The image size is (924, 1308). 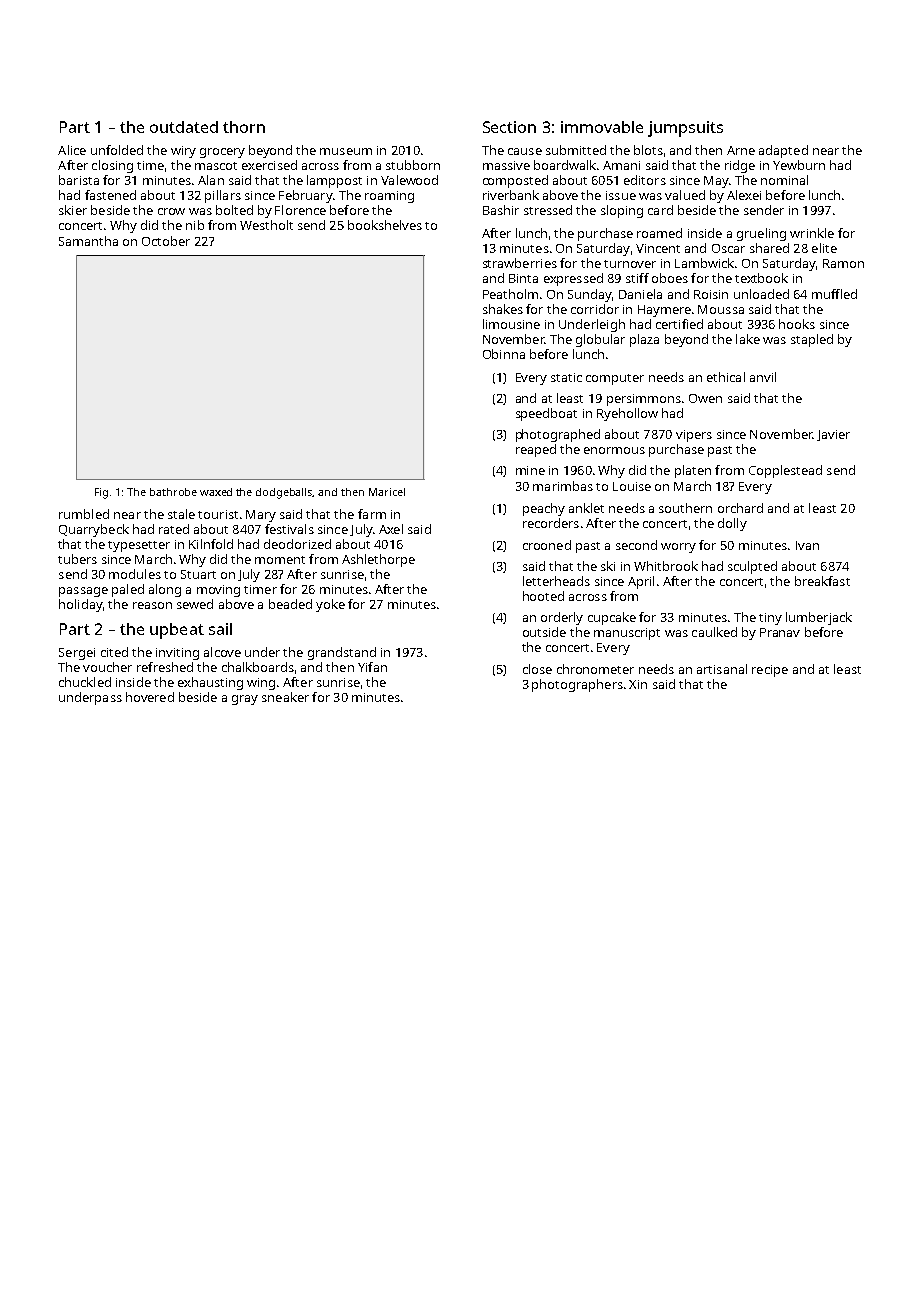 What do you see at coordinates (210, 683) in the screenshot?
I see `exhausting` at bounding box center [210, 683].
